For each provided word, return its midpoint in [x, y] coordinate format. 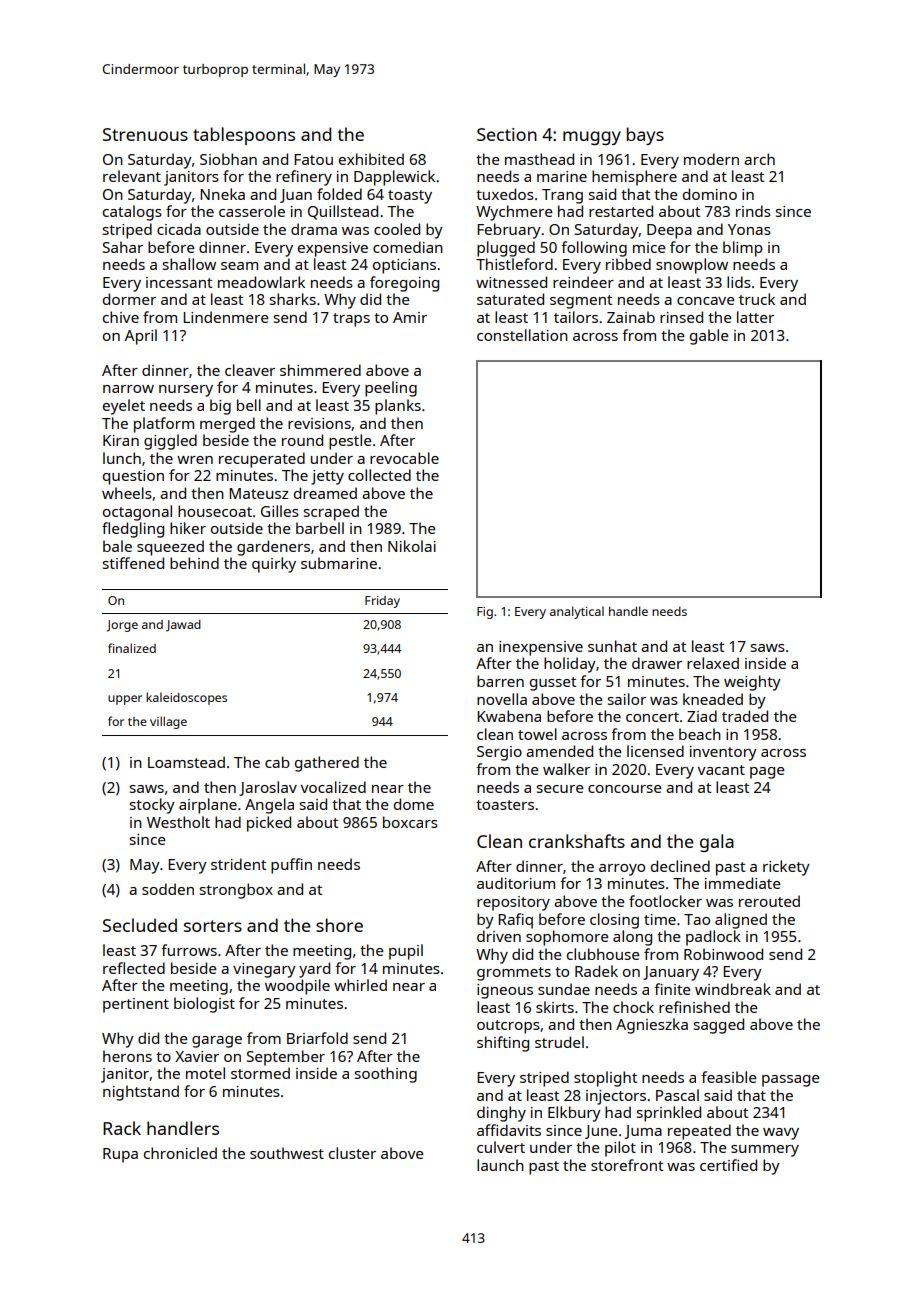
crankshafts [577, 841]
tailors [576, 317]
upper [125, 700]
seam [239, 266]
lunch [122, 458]
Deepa [669, 231]
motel [205, 1073]
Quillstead [343, 212]
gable [709, 337]
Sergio [499, 753]
